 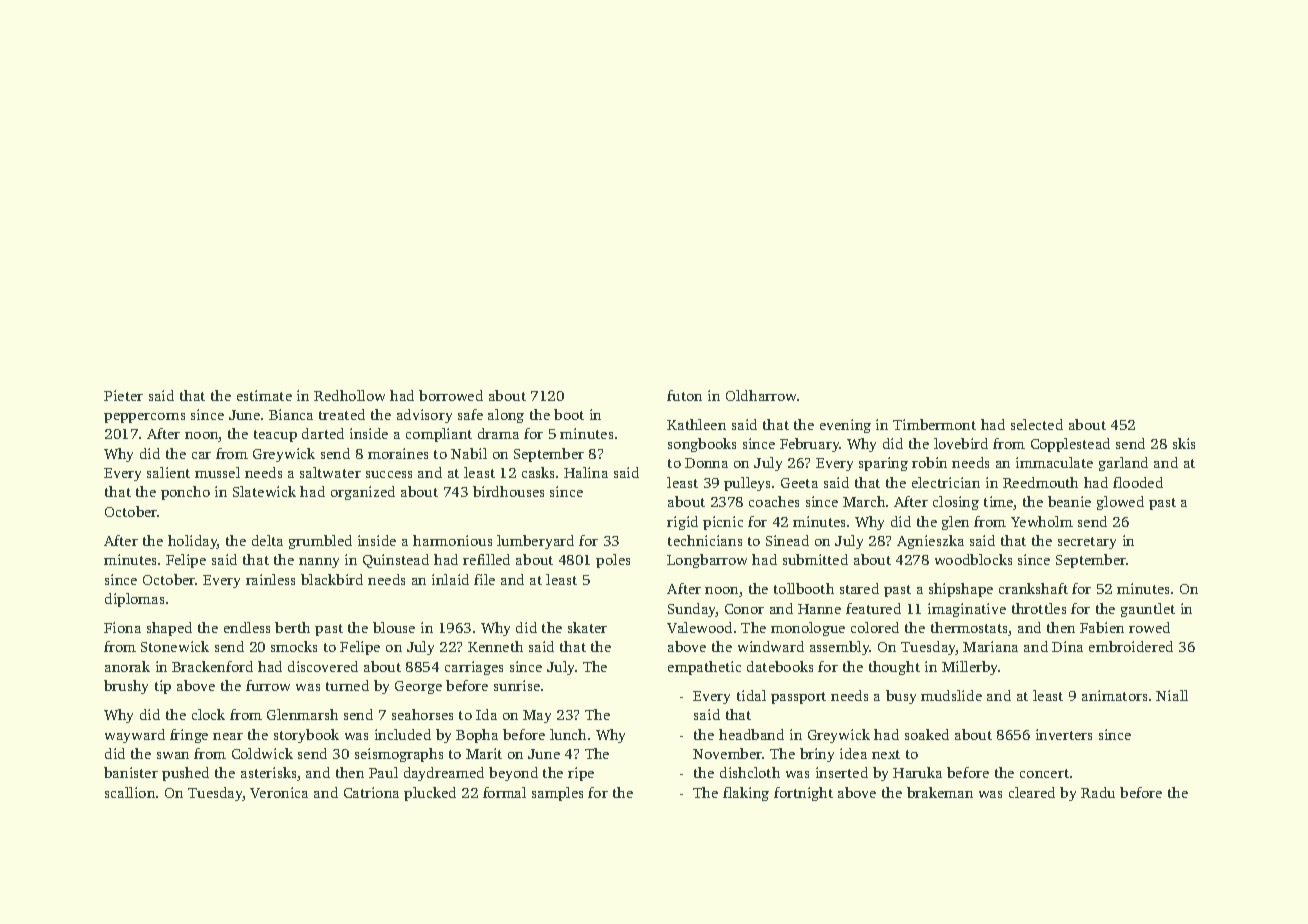 What do you see at coordinates (684, 395) in the page?
I see `futon` at bounding box center [684, 395].
